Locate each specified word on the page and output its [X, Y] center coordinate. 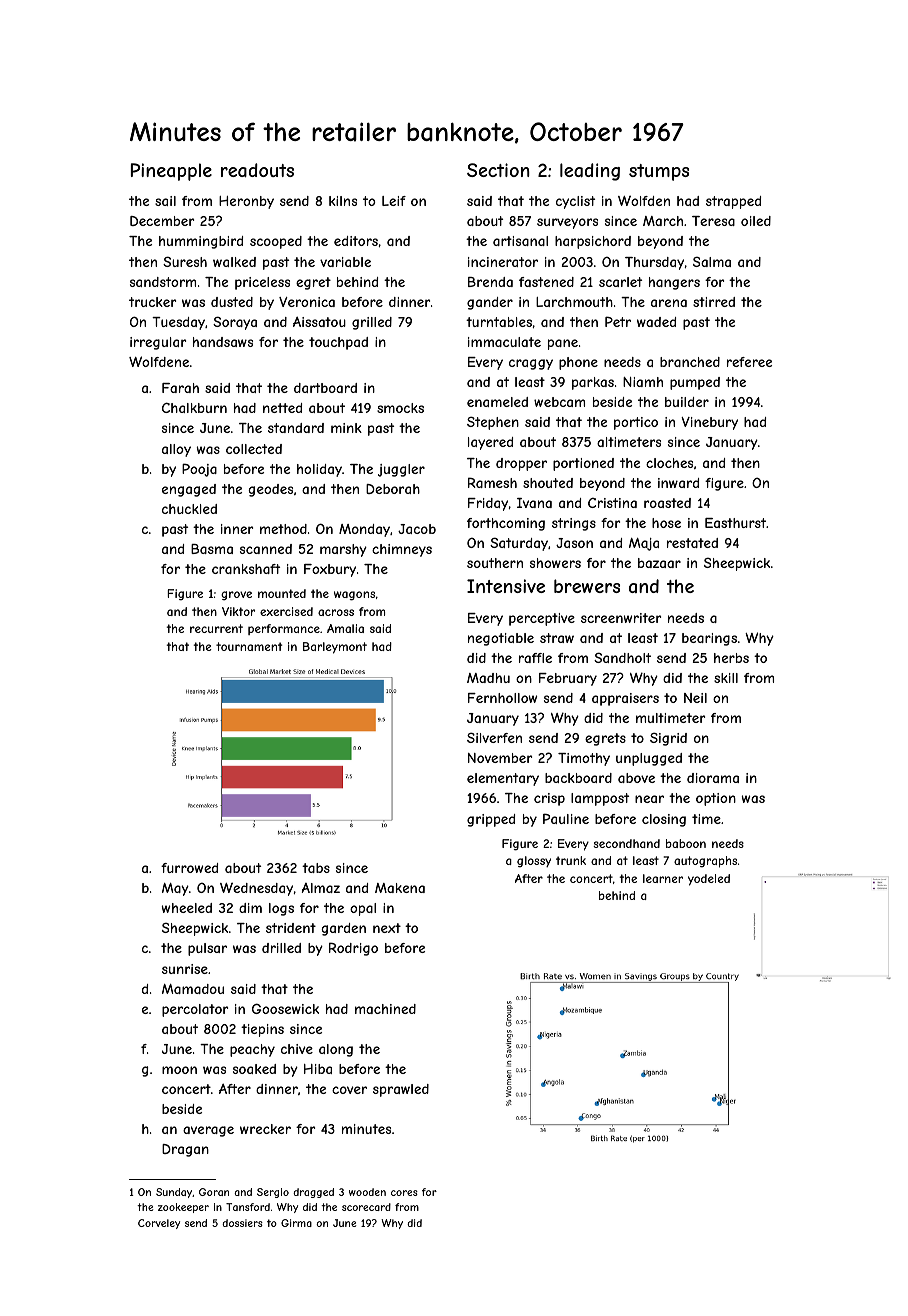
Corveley [159, 1224]
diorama [713, 778]
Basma [212, 549]
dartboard [325, 388]
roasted [667, 503]
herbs [731, 658]
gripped [491, 820]
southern [495, 563]
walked [234, 262]
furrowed [189, 868]
